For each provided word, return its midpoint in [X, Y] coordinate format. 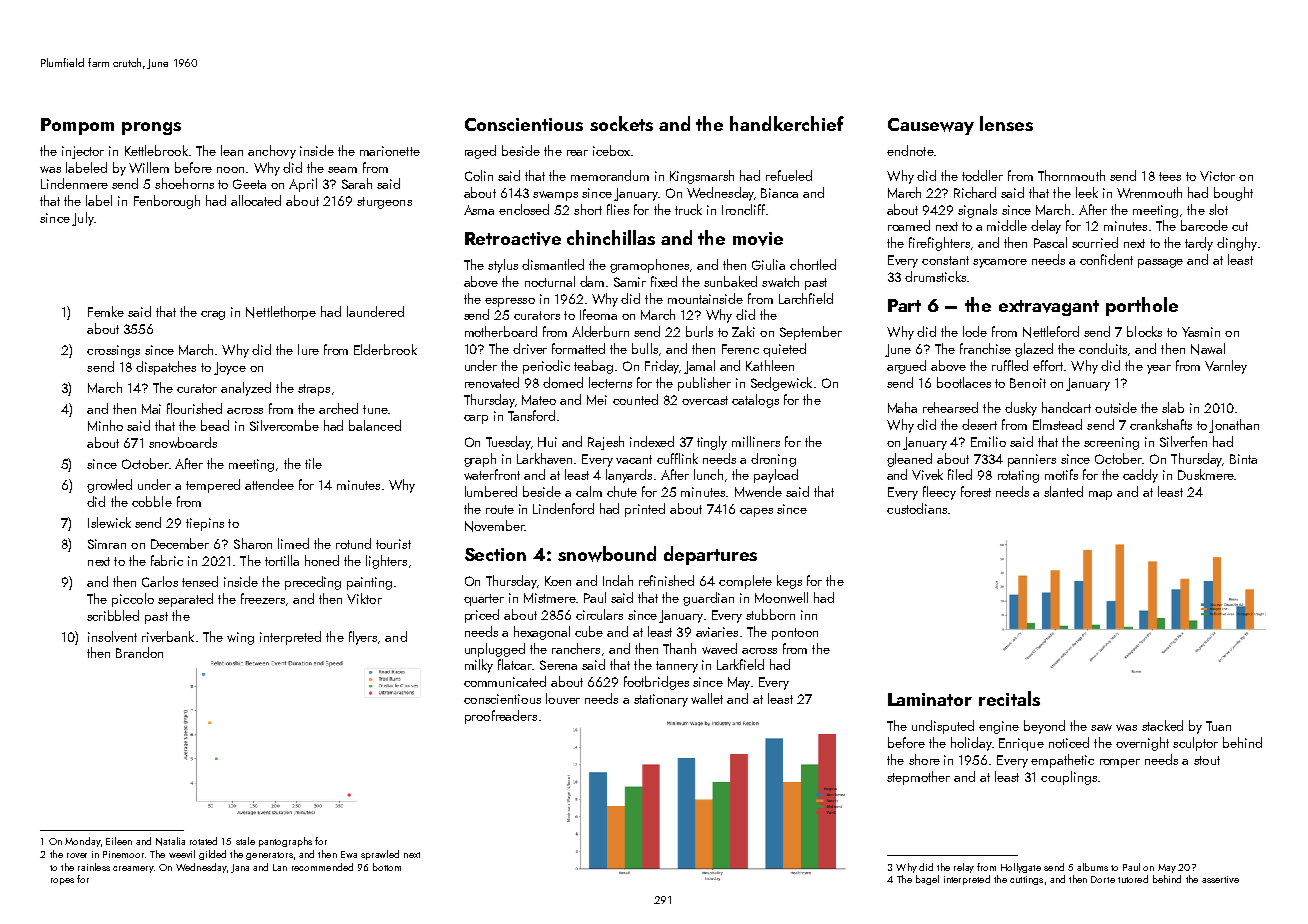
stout [1207, 760]
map [1100, 495]
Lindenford [563, 508]
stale [245, 841]
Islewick [109, 522]
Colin [479, 175]
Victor [1217, 176]
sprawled [380, 855]
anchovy [272, 152]
